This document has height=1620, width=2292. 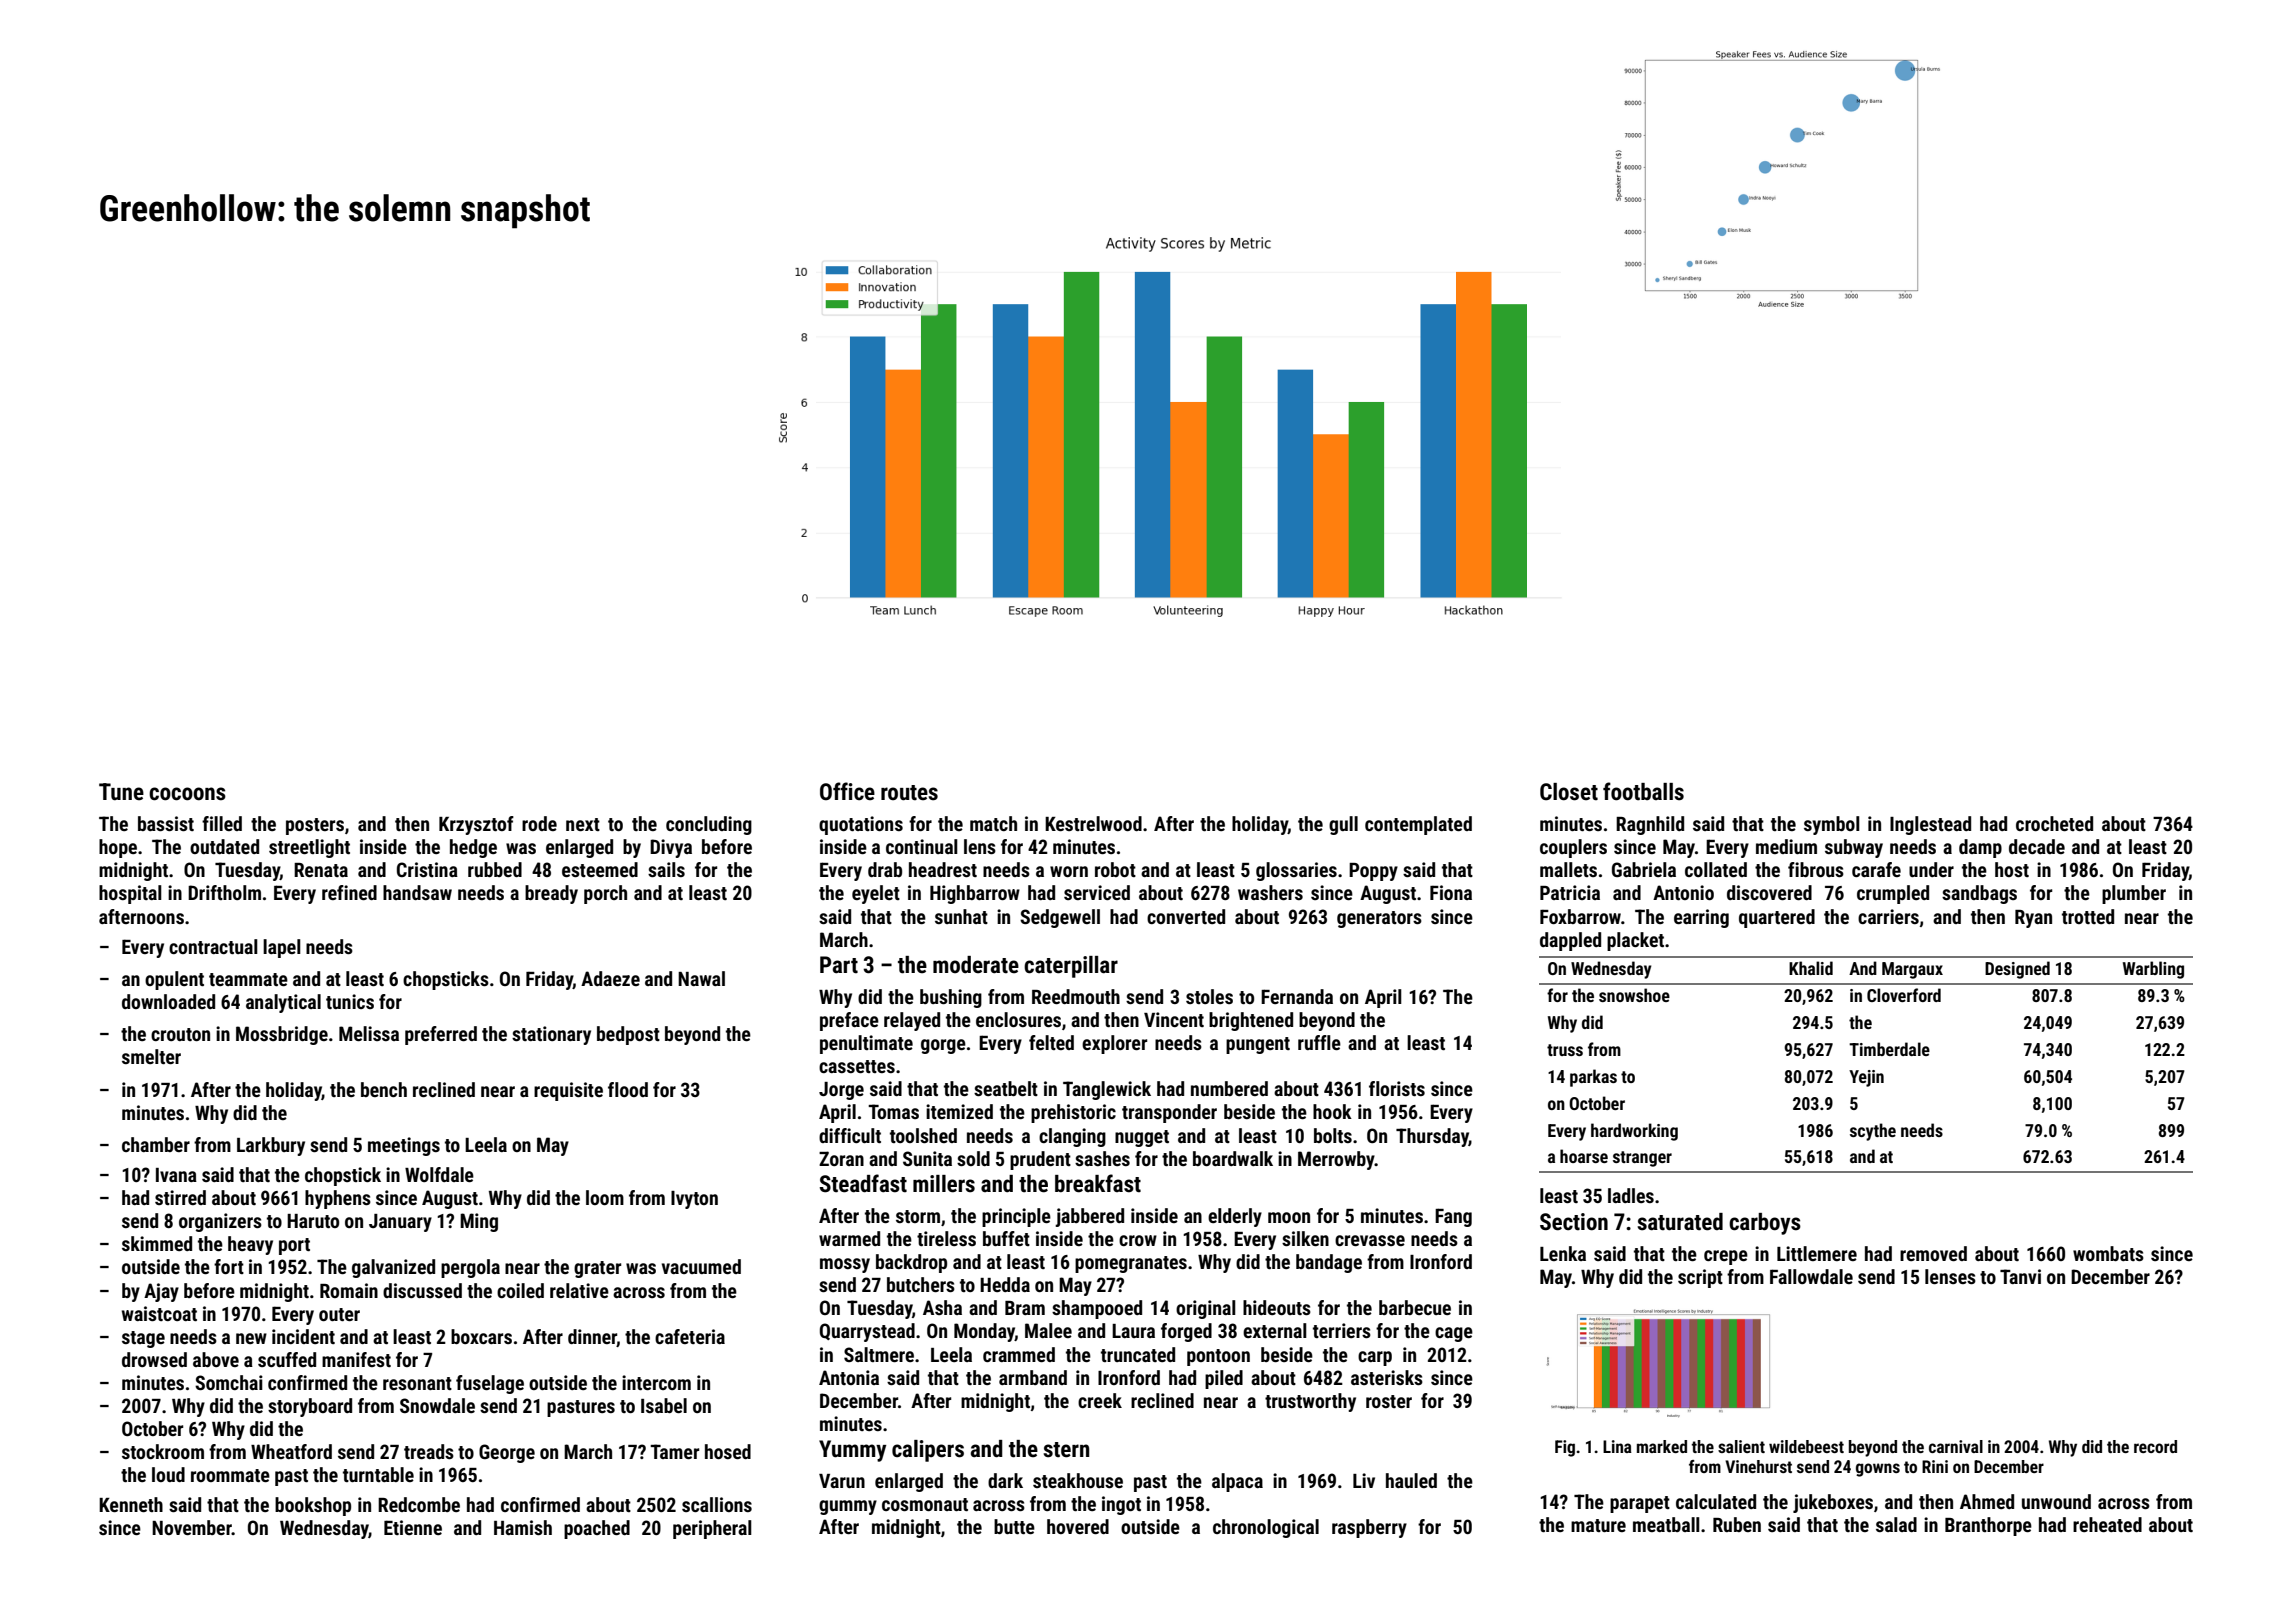 I want to click on Sedgewell, so click(x=1060, y=918).
